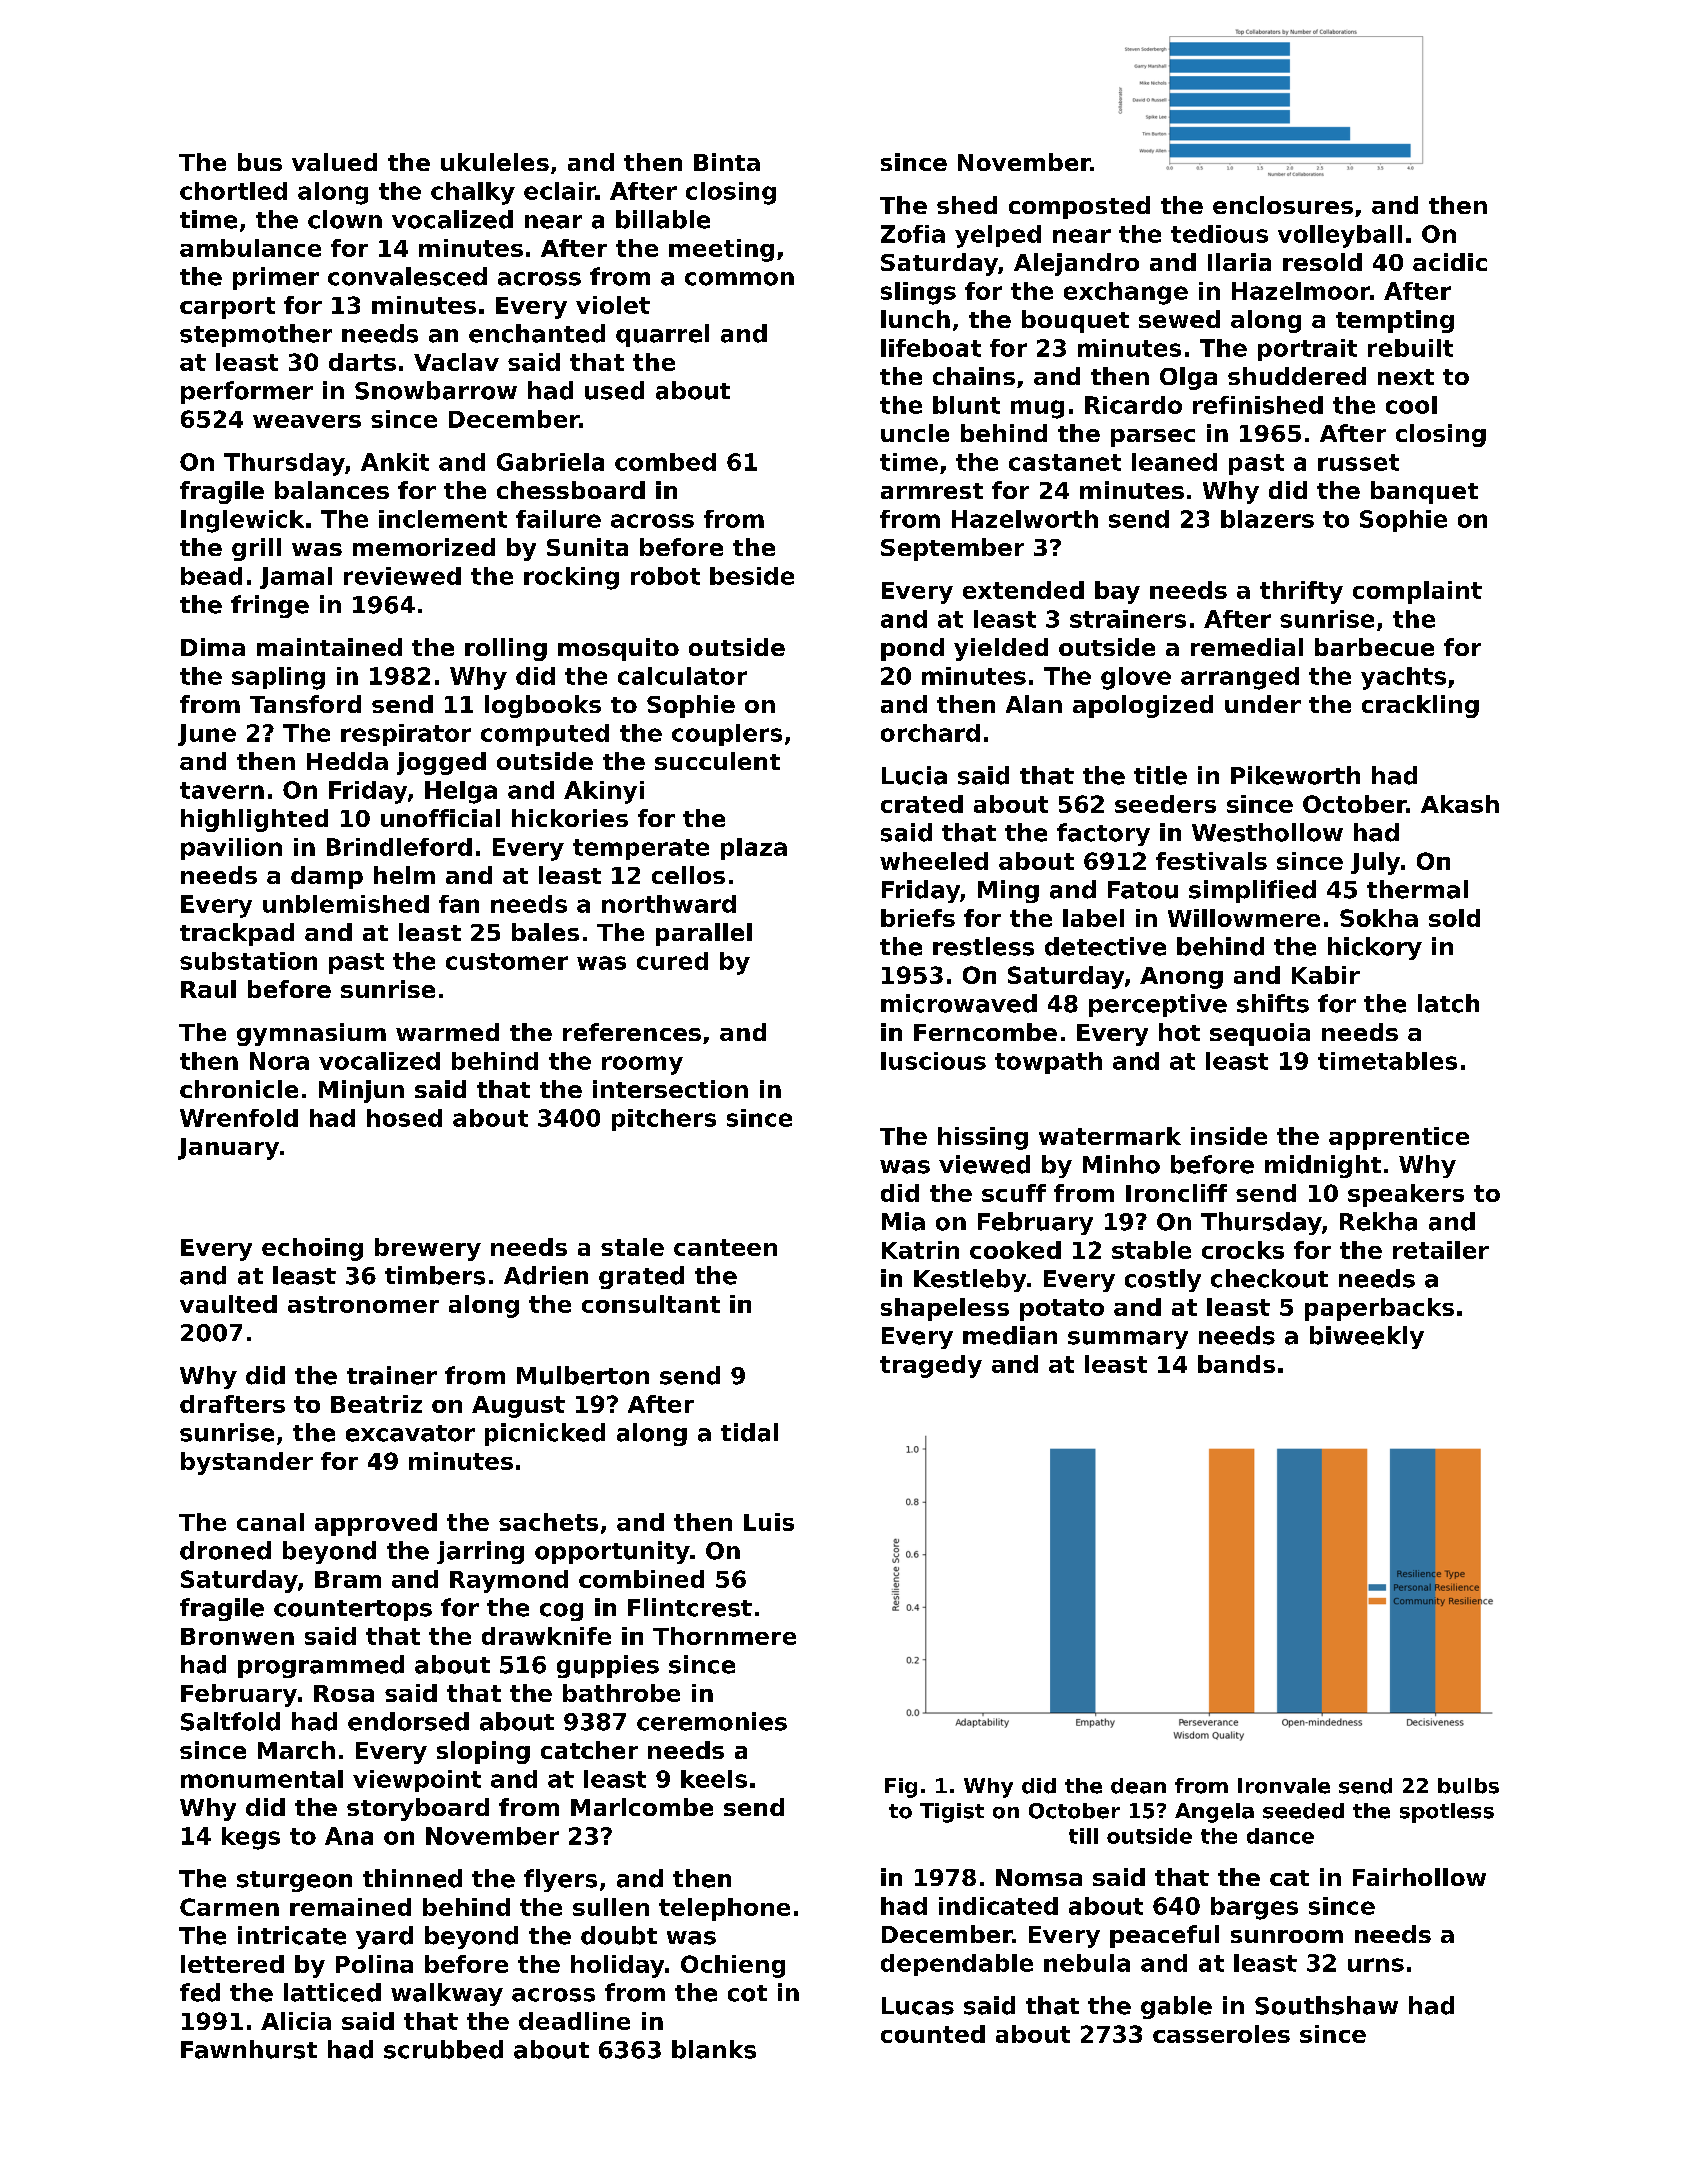  I want to click on Carmen, so click(229, 1907).
